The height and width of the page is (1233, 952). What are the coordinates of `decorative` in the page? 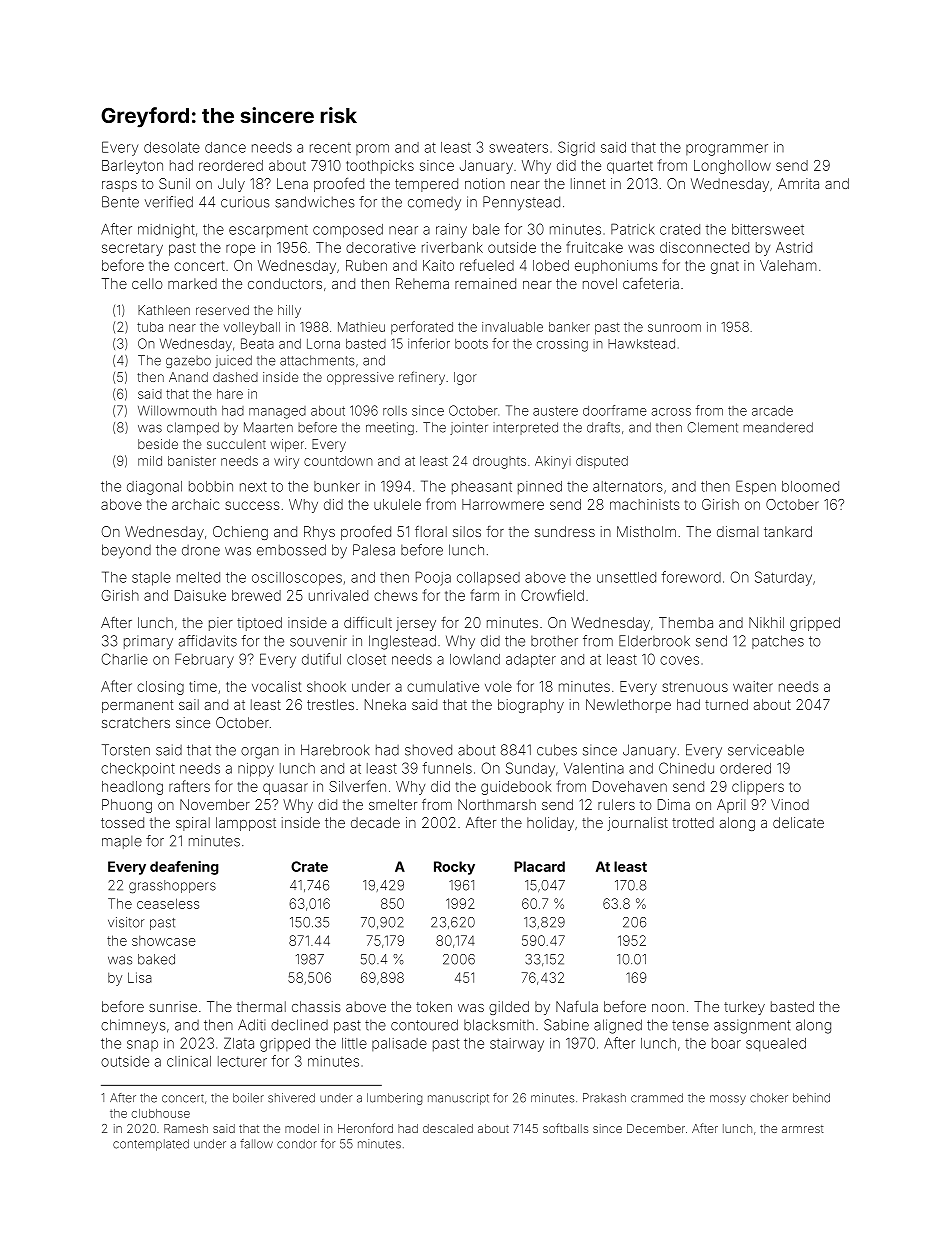 It's located at (381, 247).
